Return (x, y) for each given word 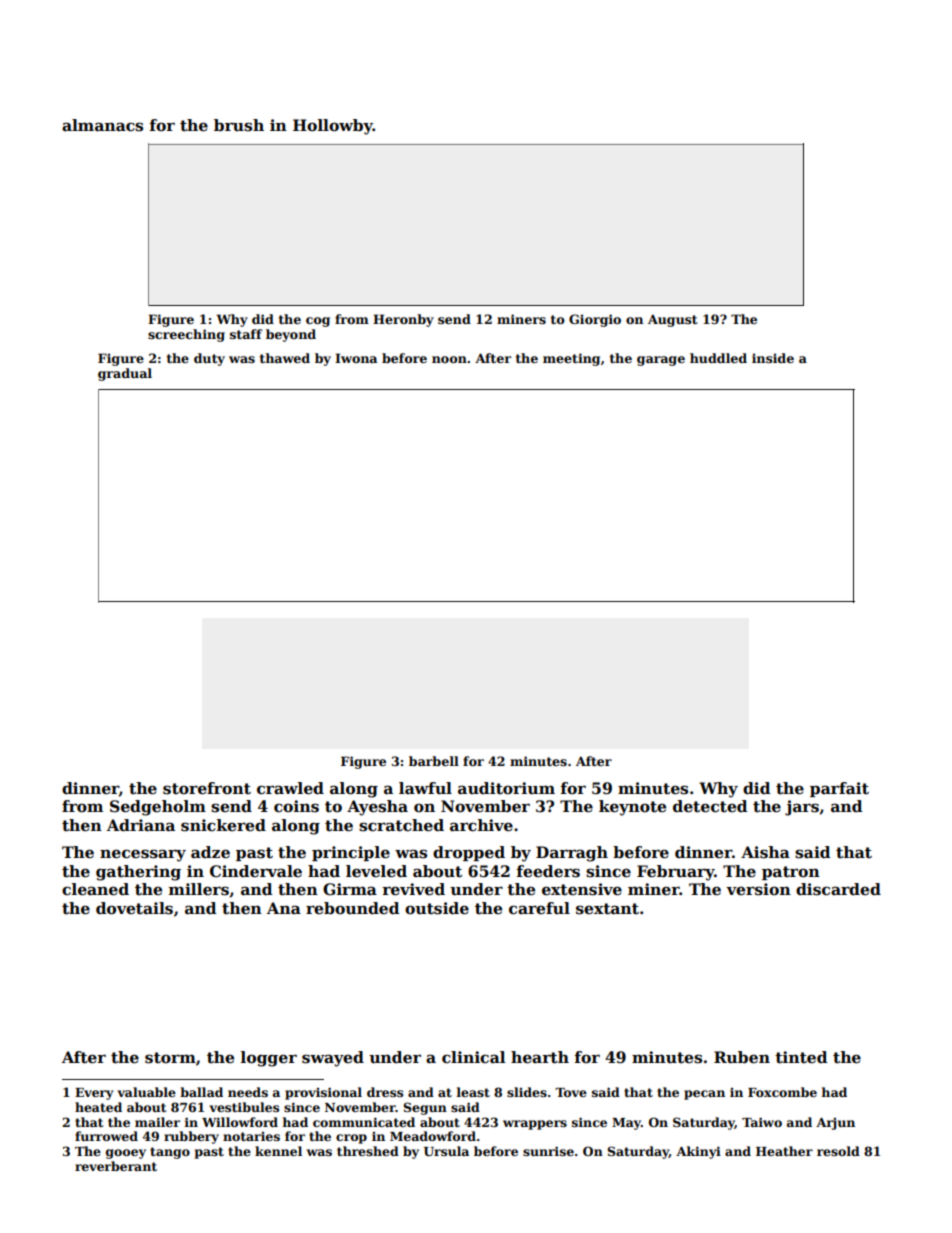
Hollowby (333, 127)
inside (773, 358)
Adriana (141, 825)
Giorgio (595, 320)
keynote (632, 808)
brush (239, 125)
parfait (839, 789)
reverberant (116, 1166)
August (673, 320)
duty (209, 359)
